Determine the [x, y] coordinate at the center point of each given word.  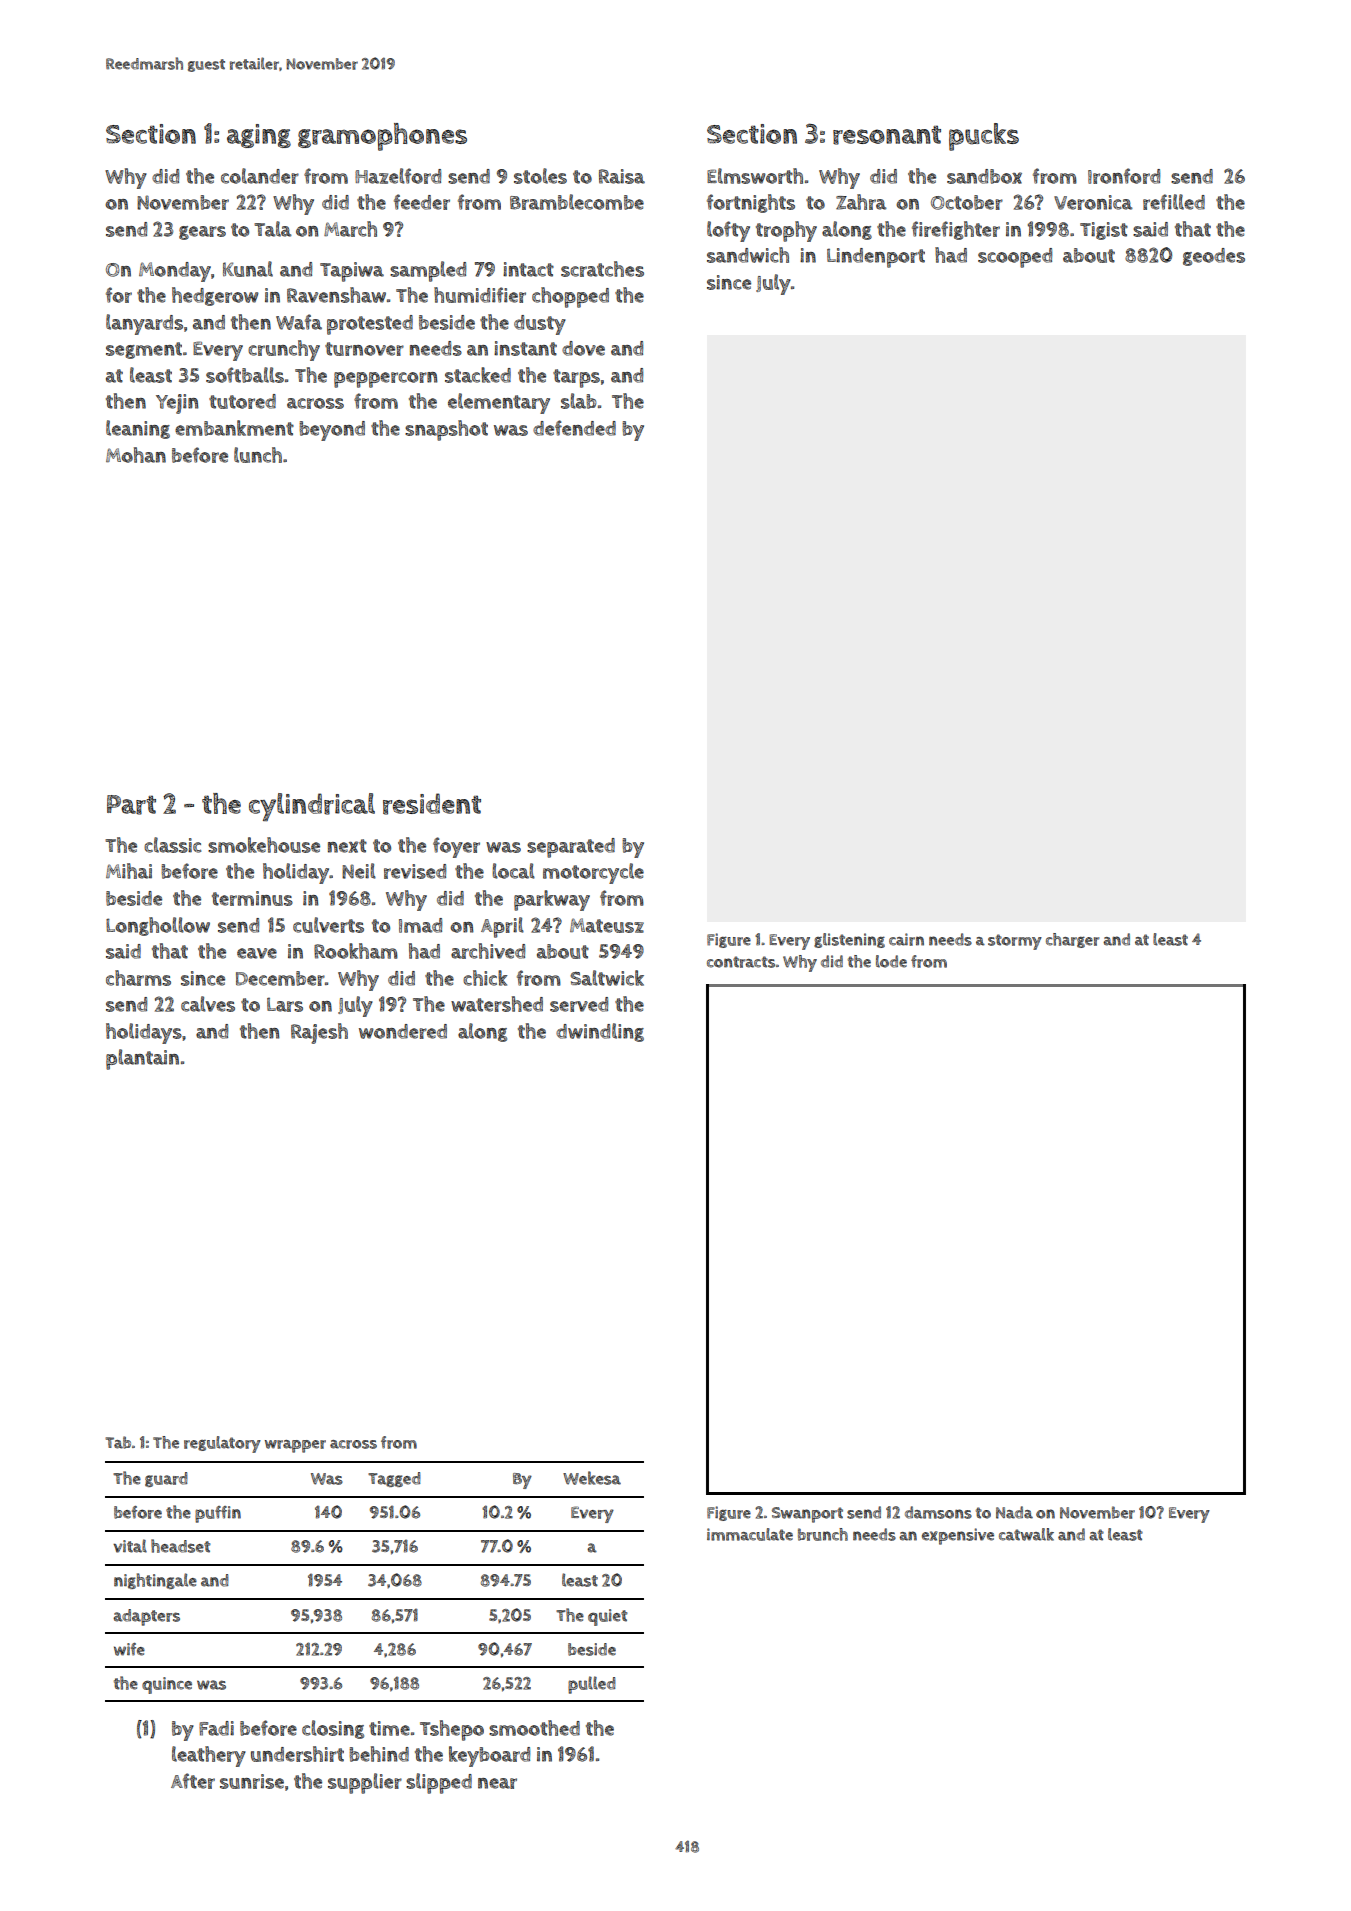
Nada [1014, 1512]
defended [574, 428]
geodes [1214, 257]
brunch [823, 1534]
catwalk [1026, 1534]
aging [259, 136]
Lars [285, 1004]
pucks [984, 137]
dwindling [600, 1032]
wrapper [295, 1446]
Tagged [394, 1479]
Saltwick [607, 978]
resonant [887, 135]
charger [1072, 940]
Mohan [136, 455]
